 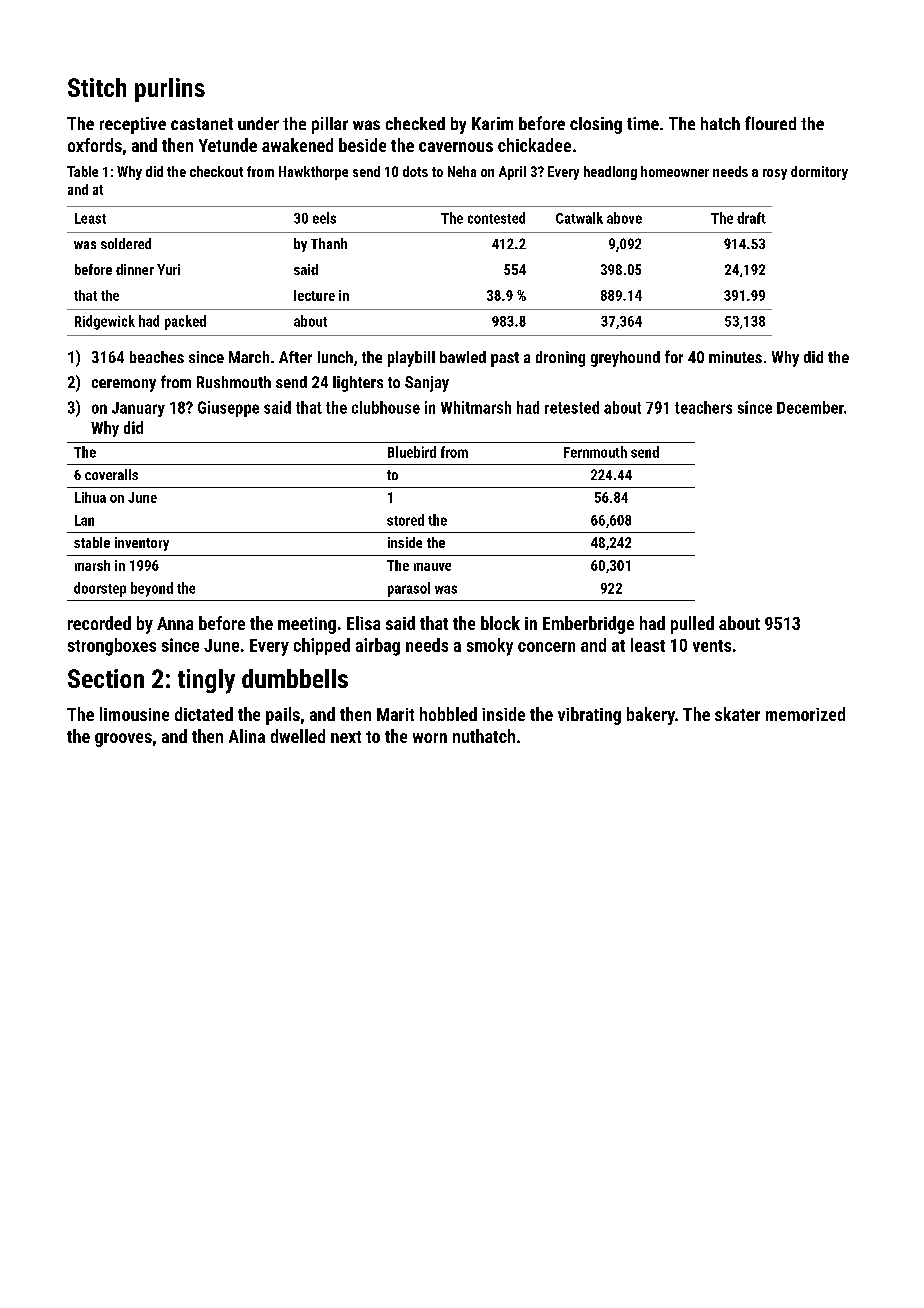 What do you see at coordinates (496, 218) in the screenshot?
I see `contested` at bounding box center [496, 218].
